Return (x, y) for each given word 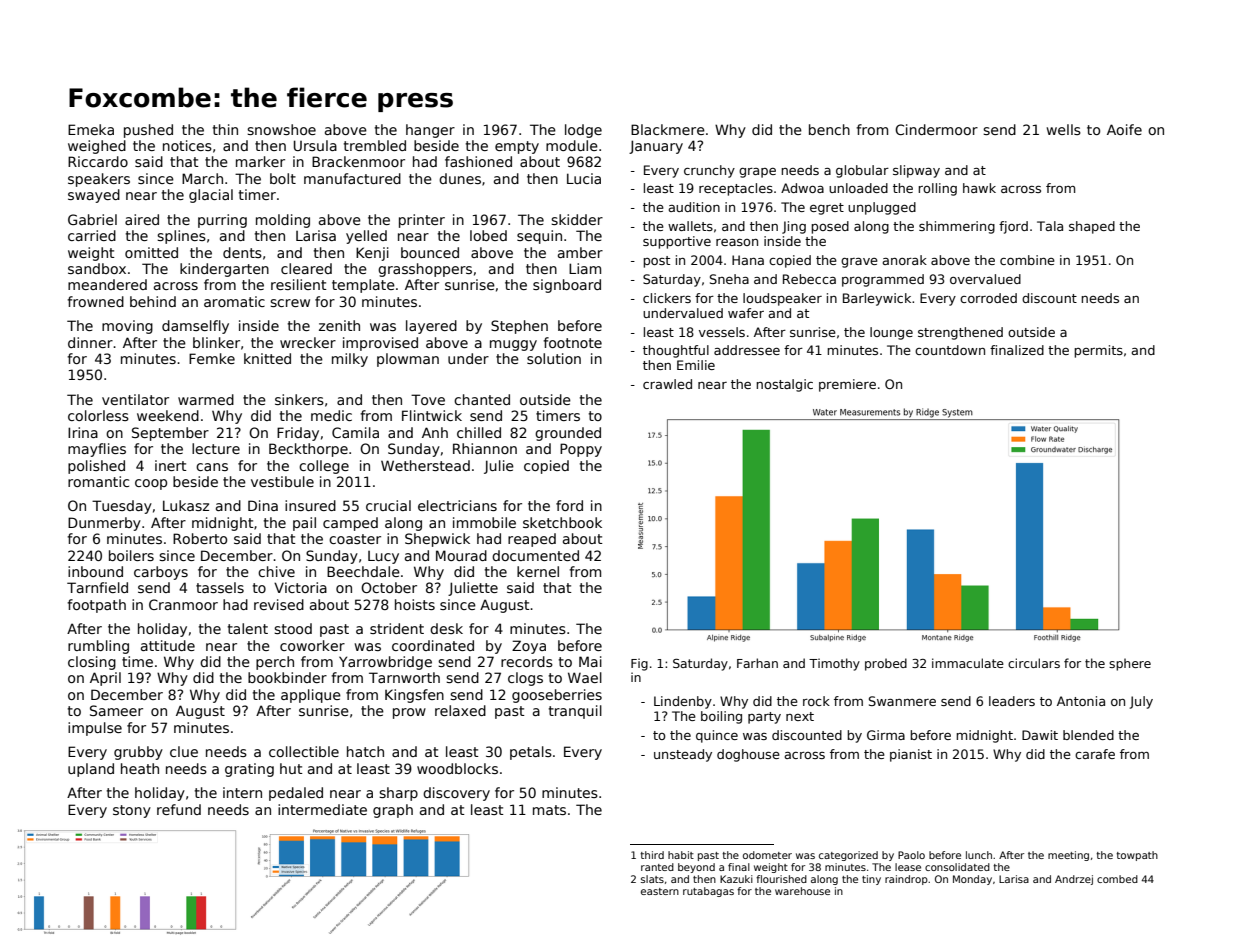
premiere (847, 385)
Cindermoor (936, 129)
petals (531, 753)
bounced (430, 252)
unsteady (683, 755)
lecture (216, 448)
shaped (1092, 227)
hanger (430, 131)
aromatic (234, 301)
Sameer (116, 710)
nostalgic (784, 385)
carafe (1095, 754)
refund (179, 809)
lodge (583, 131)
